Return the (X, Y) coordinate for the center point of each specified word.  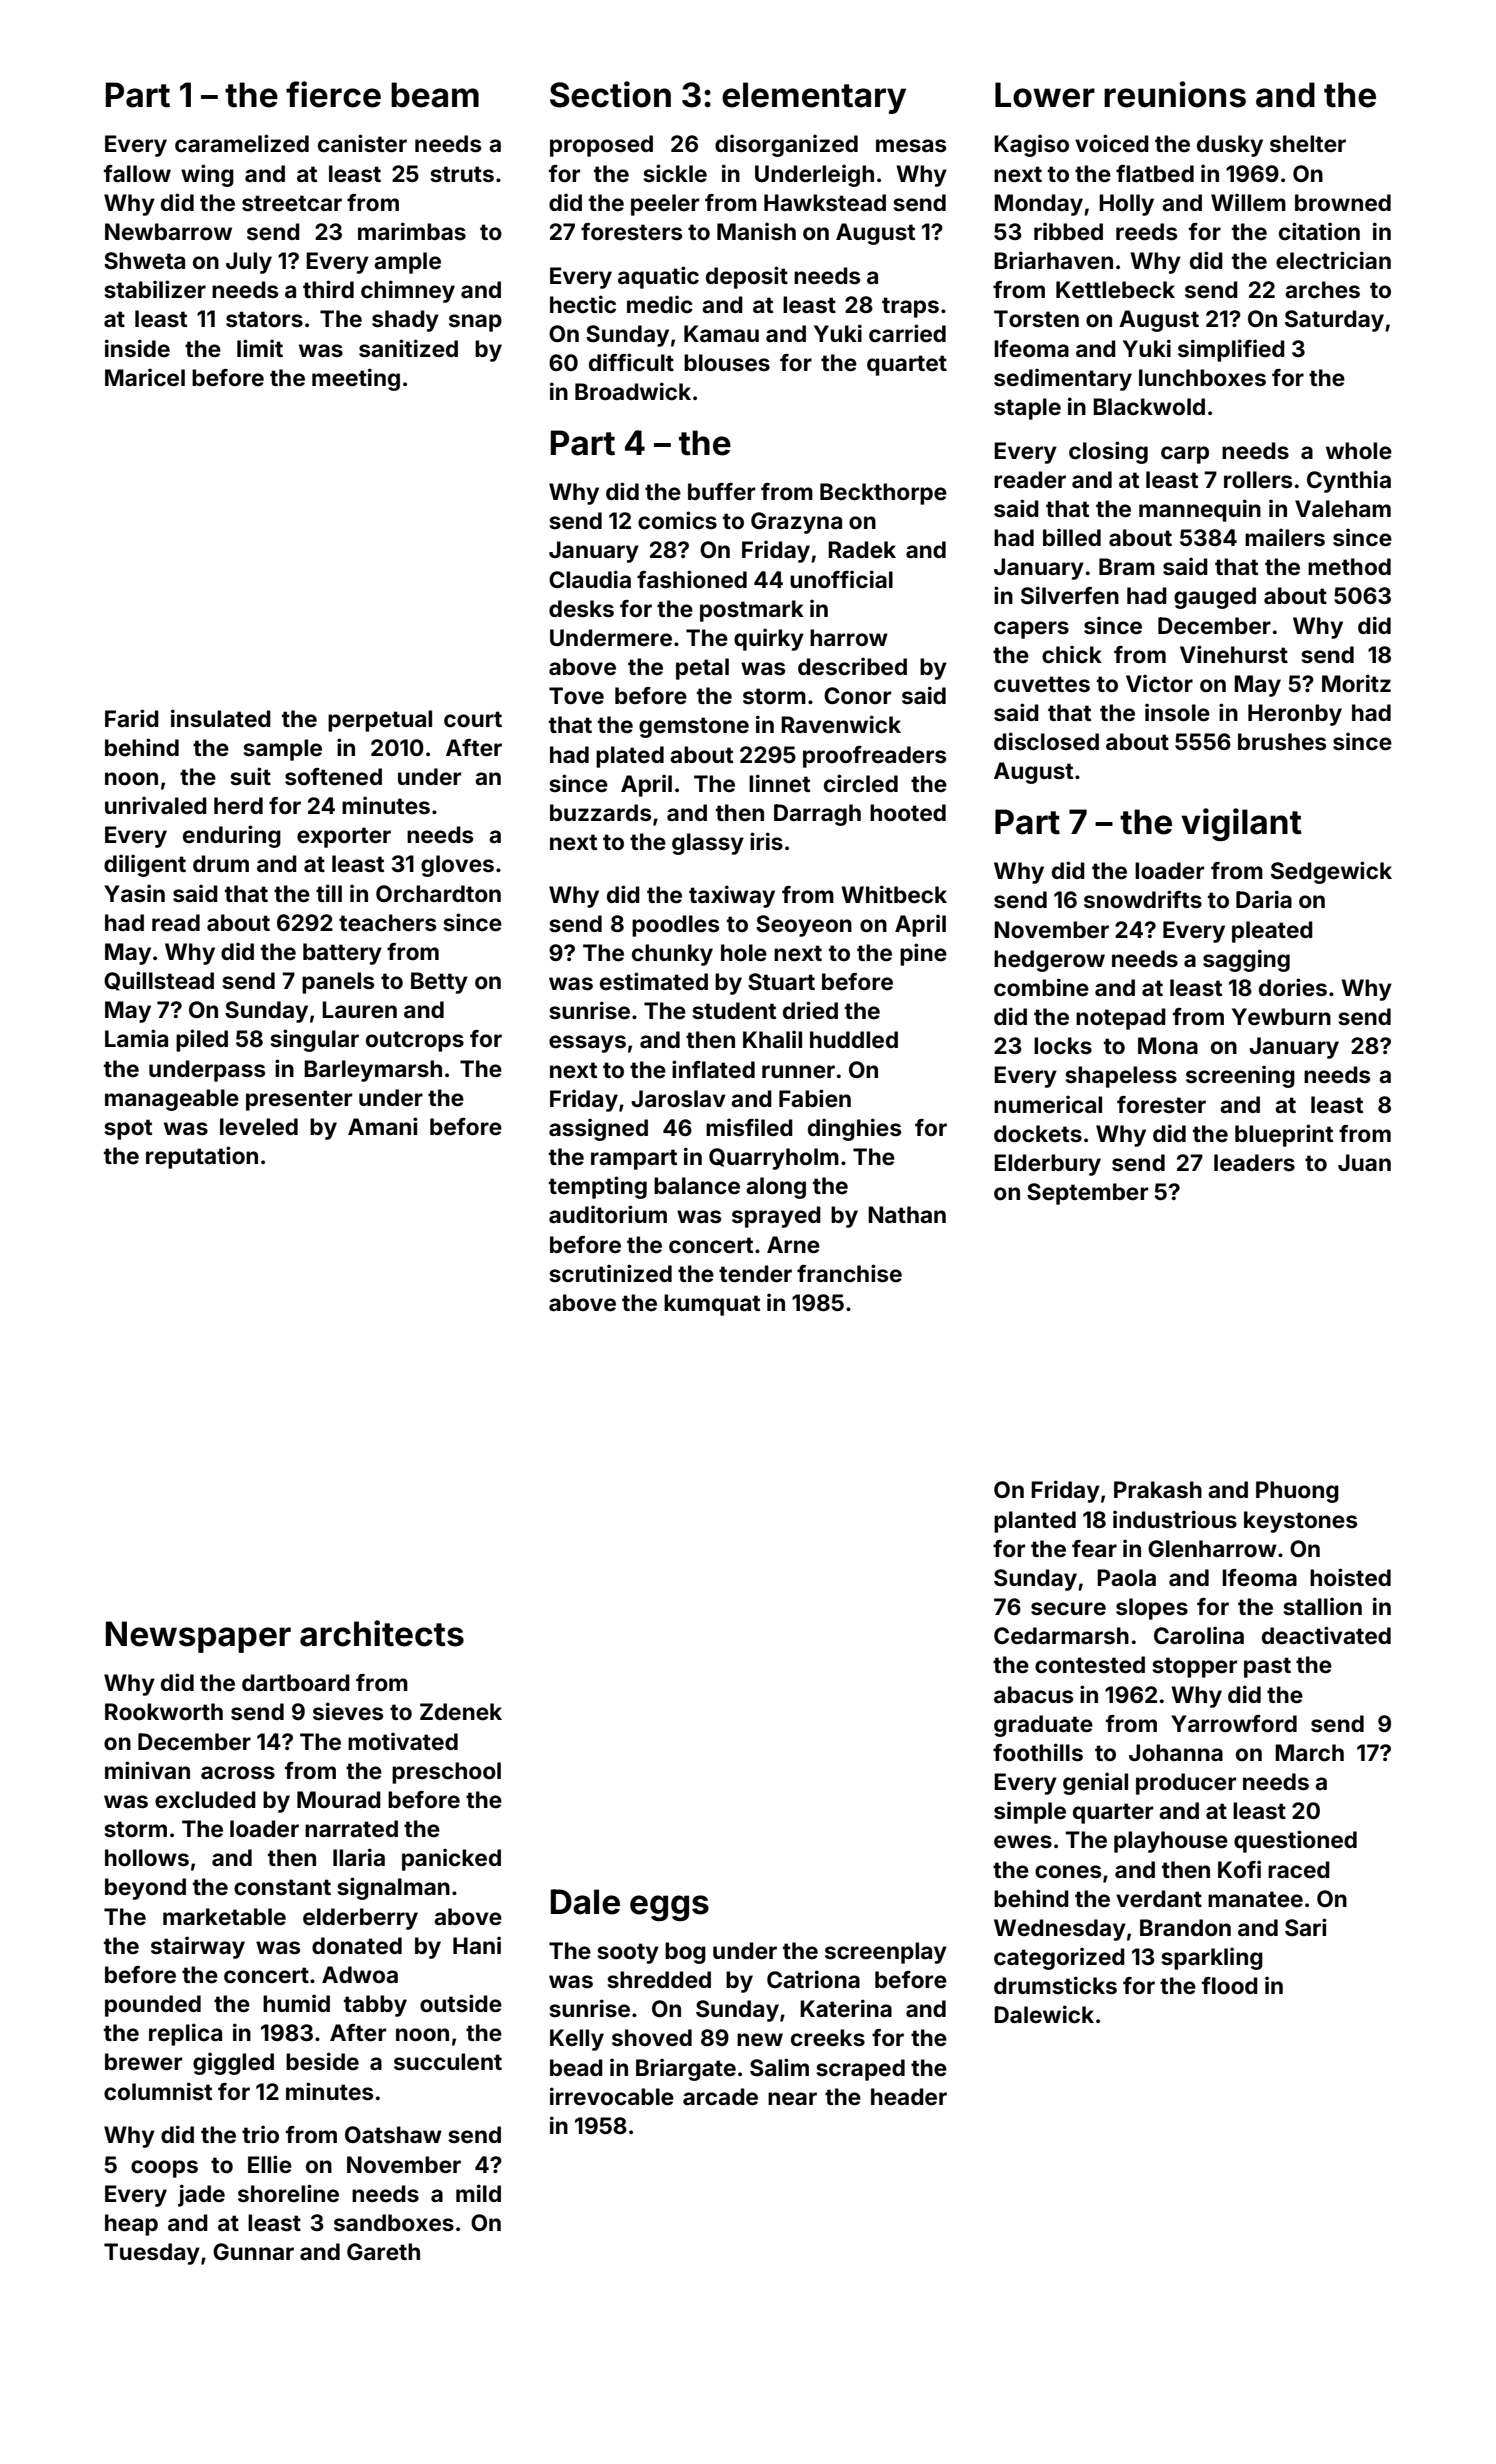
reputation (202, 1157)
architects (382, 1633)
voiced (1112, 143)
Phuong (1297, 1492)
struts (462, 174)
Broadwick (633, 391)
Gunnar (253, 2251)
